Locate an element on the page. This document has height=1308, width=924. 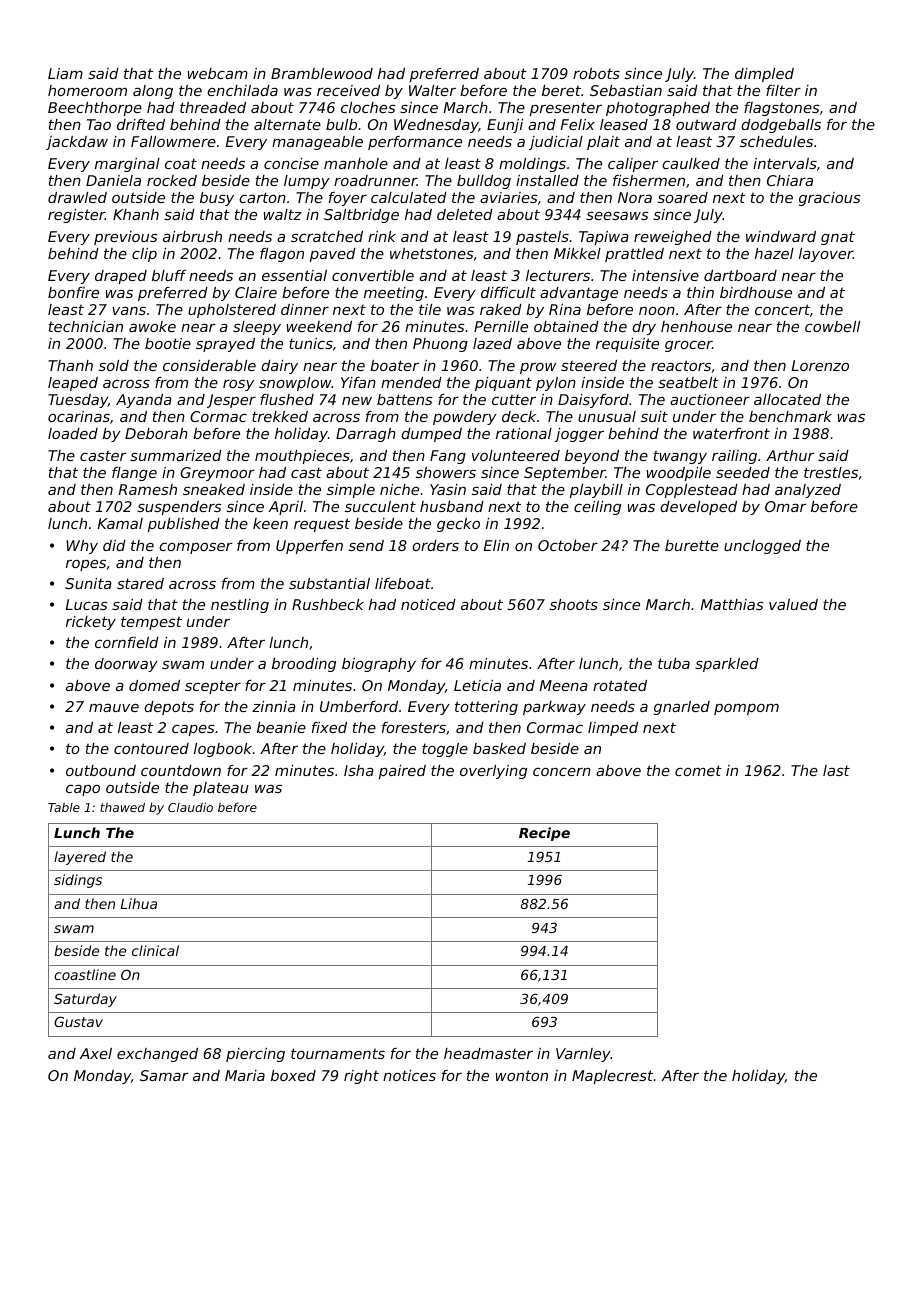
husband is located at coordinates (452, 506).
